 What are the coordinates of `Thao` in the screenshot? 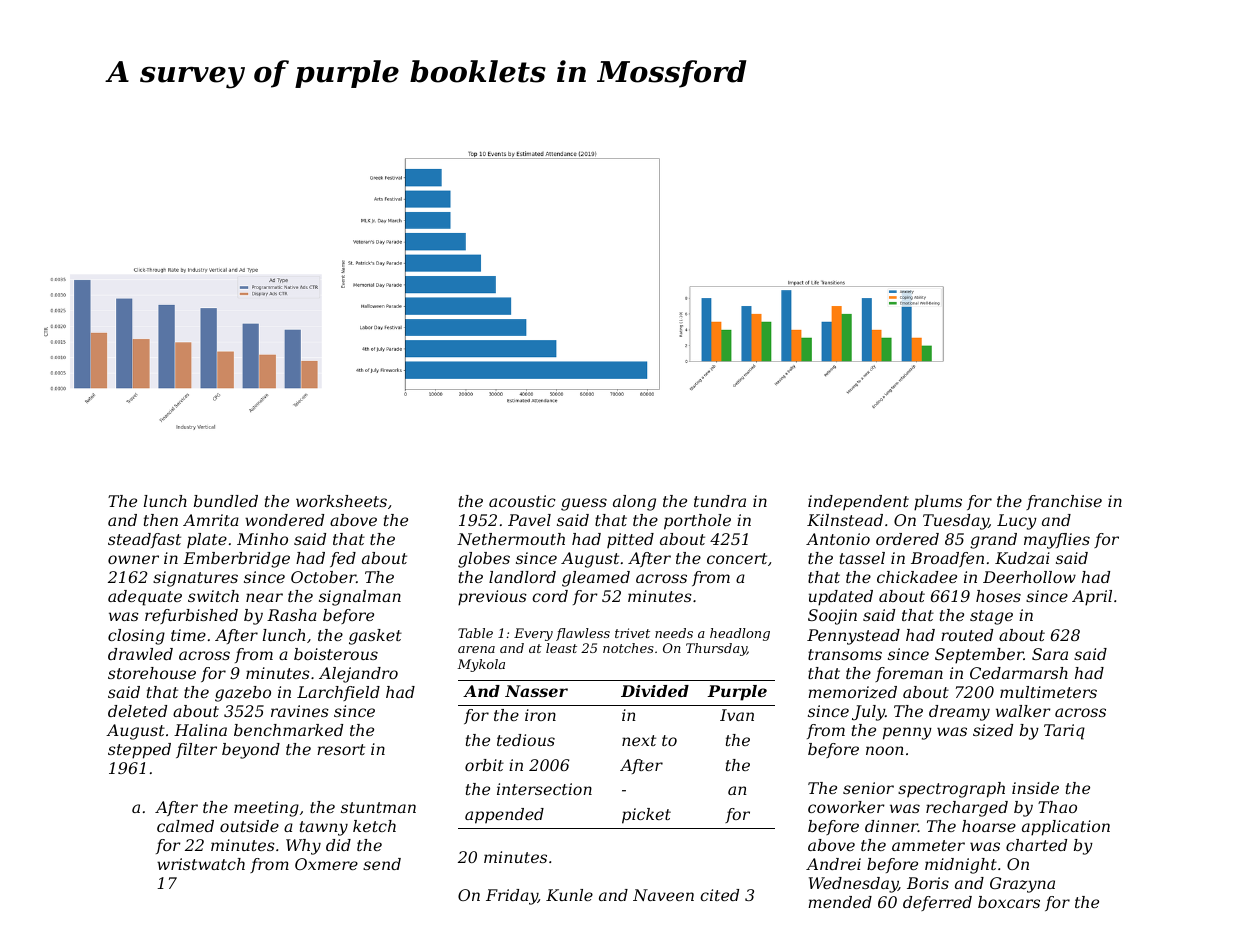 It's located at (1057, 807).
